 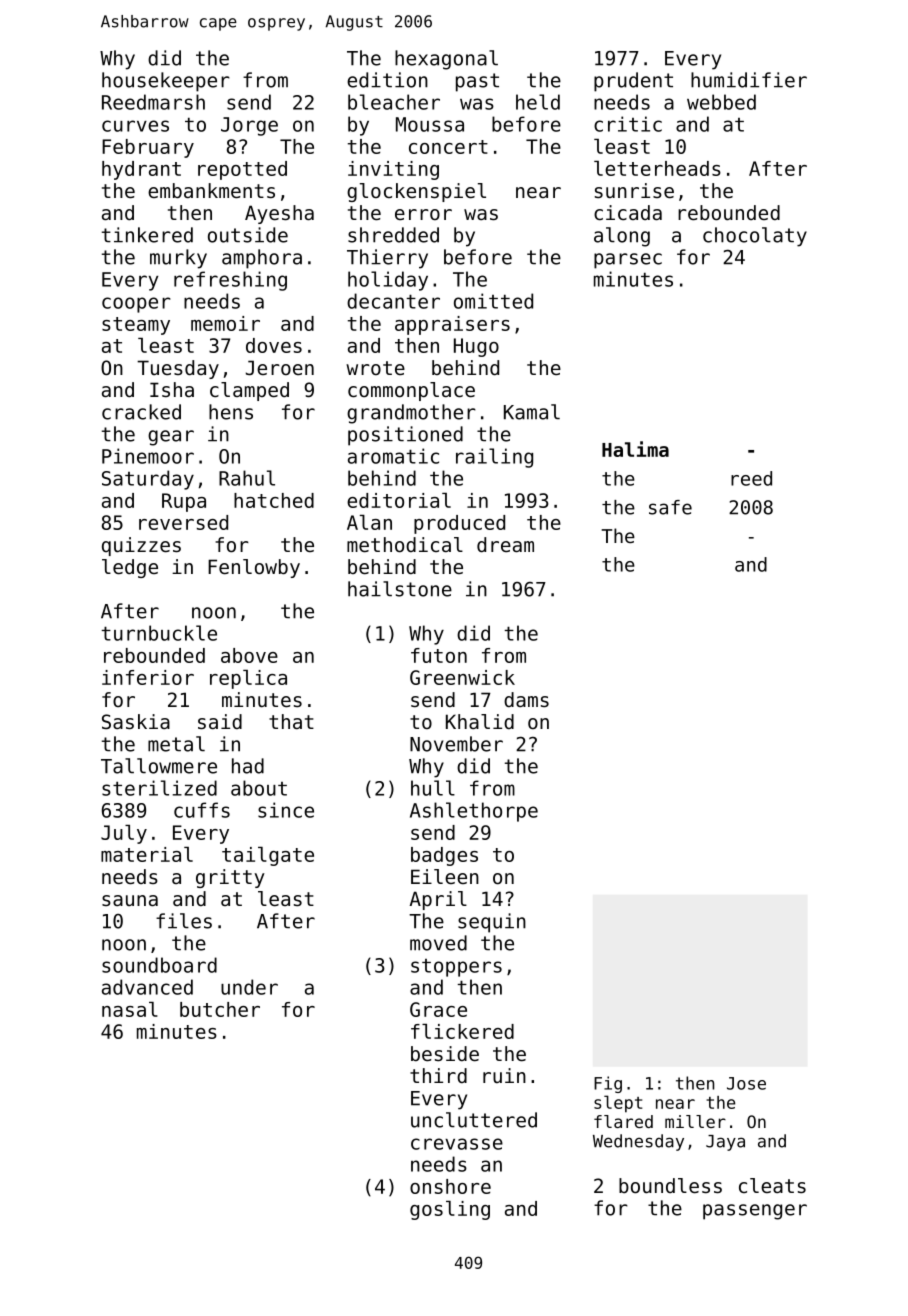 What do you see at coordinates (474, 812) in the screenshot?
I see `Ashlethorpe` at bounding box center [474, 812].
